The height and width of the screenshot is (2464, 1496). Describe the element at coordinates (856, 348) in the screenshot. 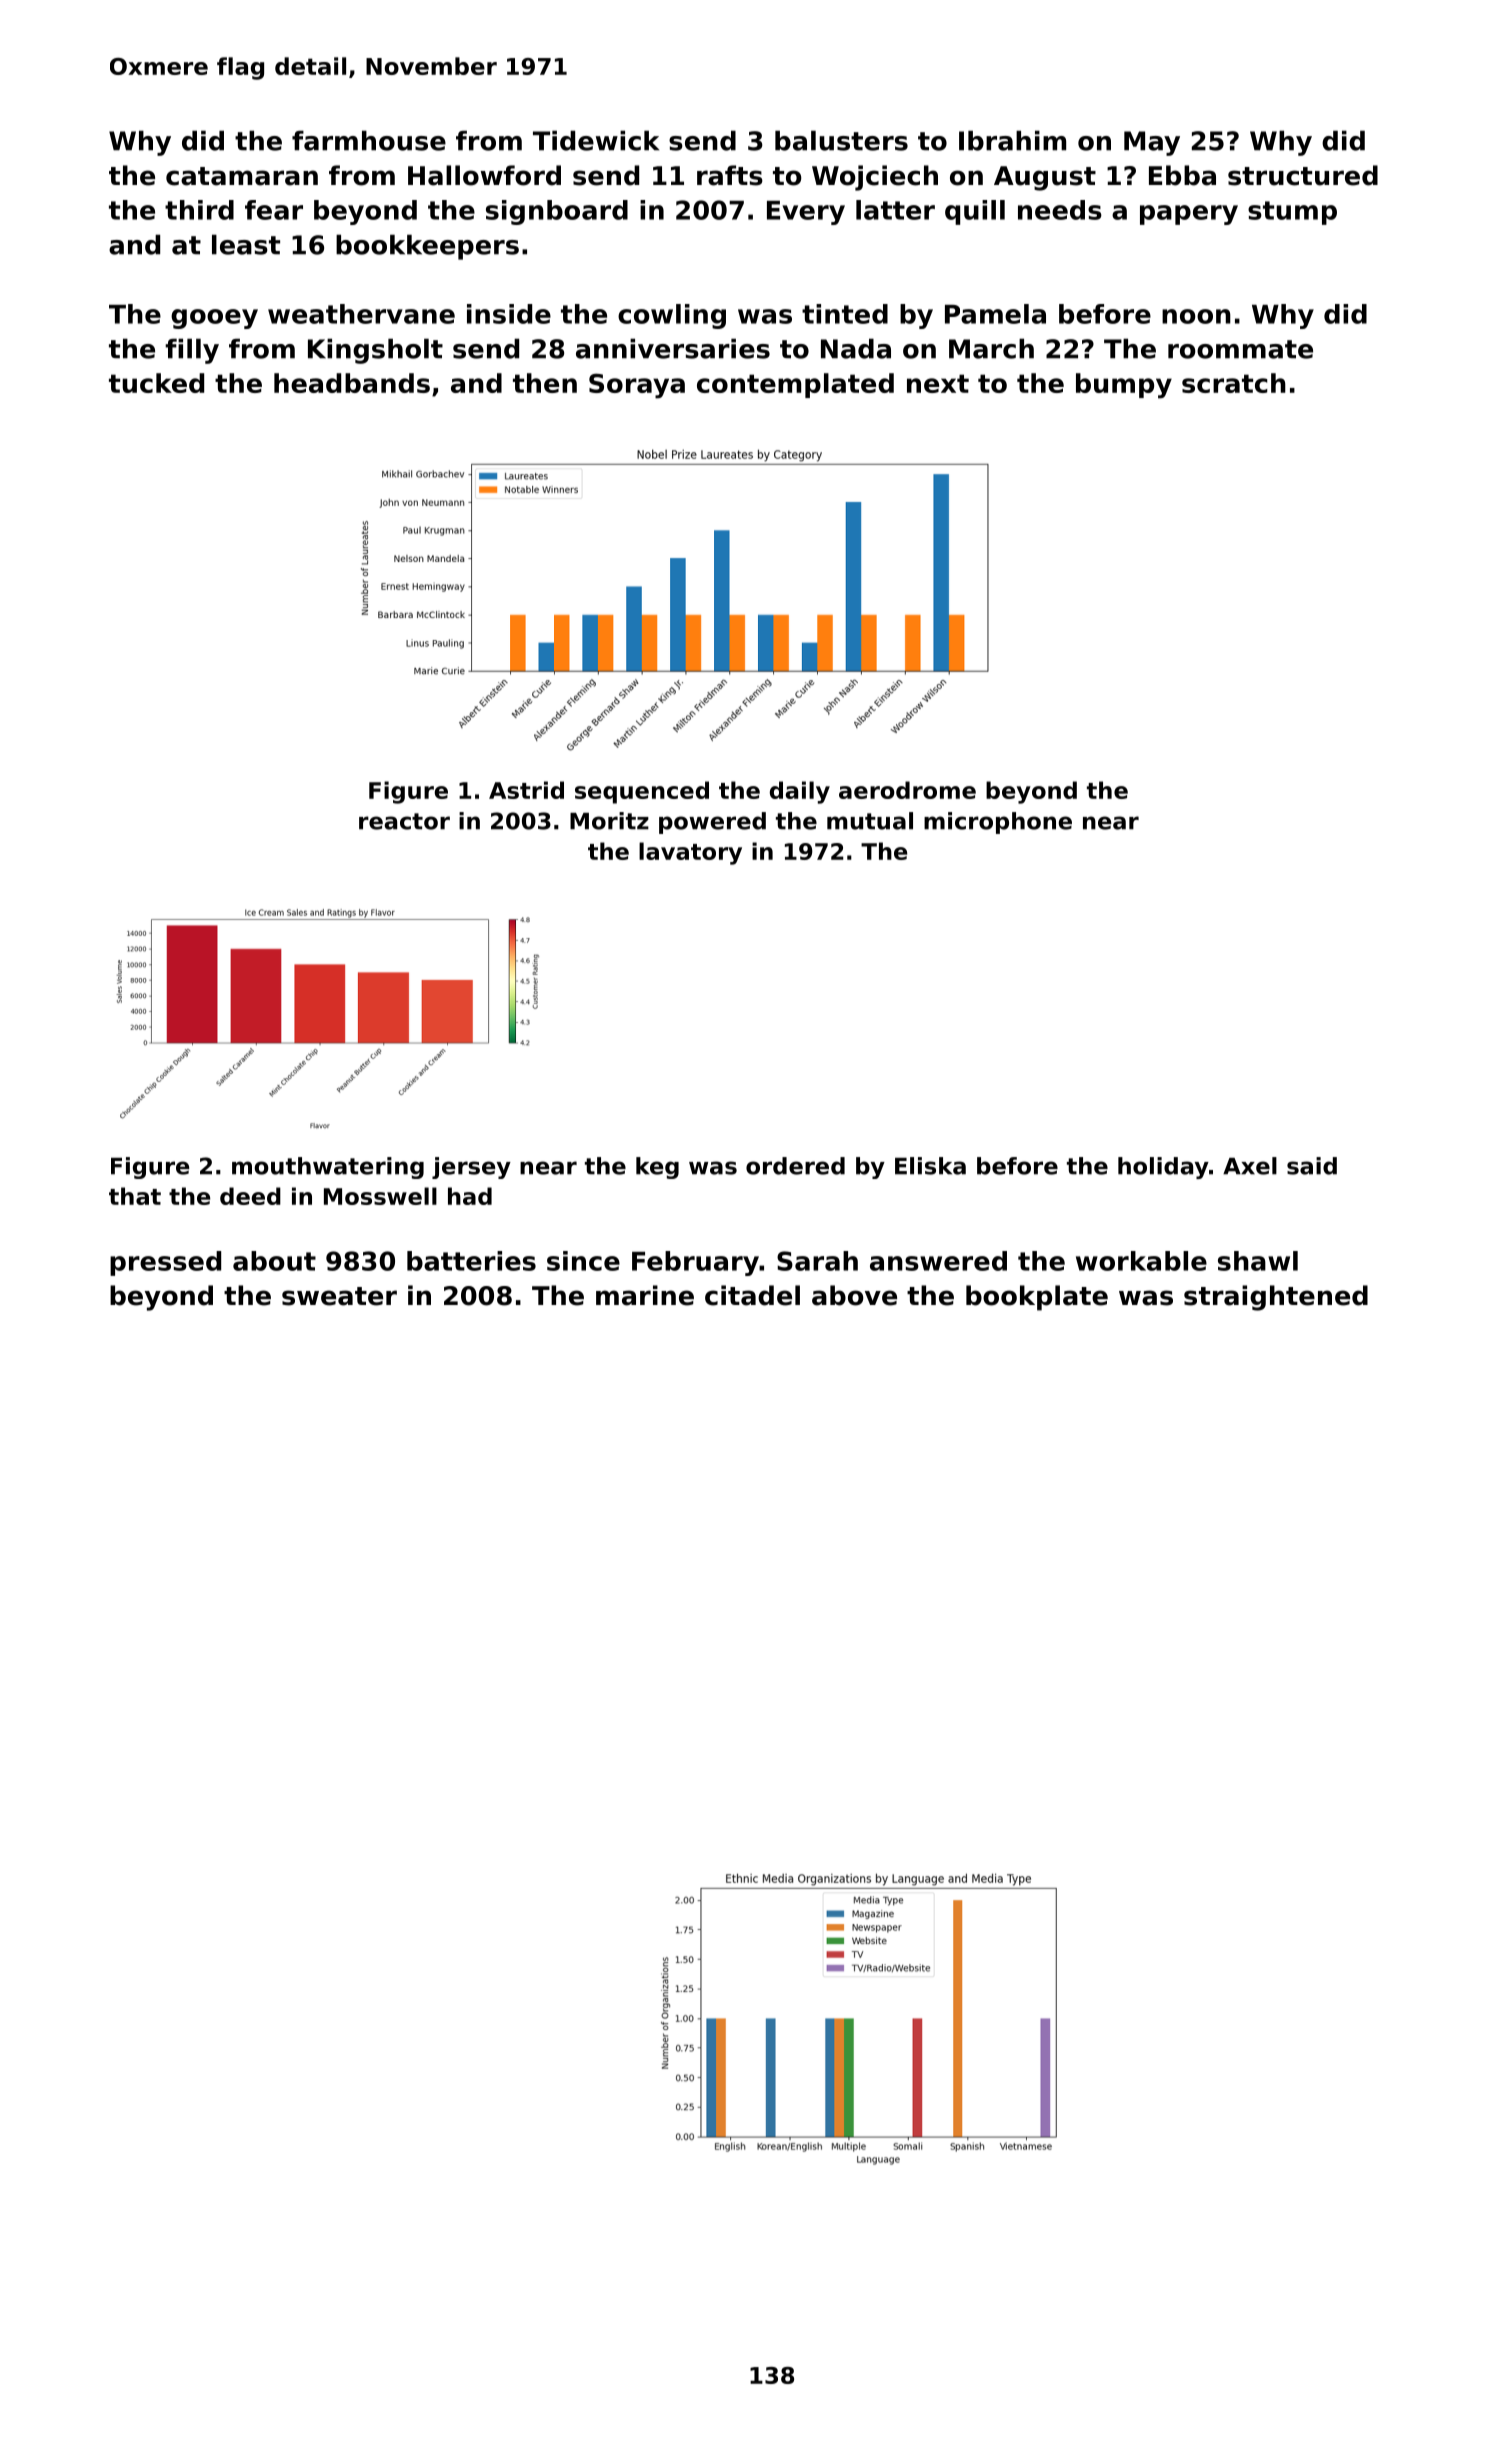

I see `Nada` at that location.
